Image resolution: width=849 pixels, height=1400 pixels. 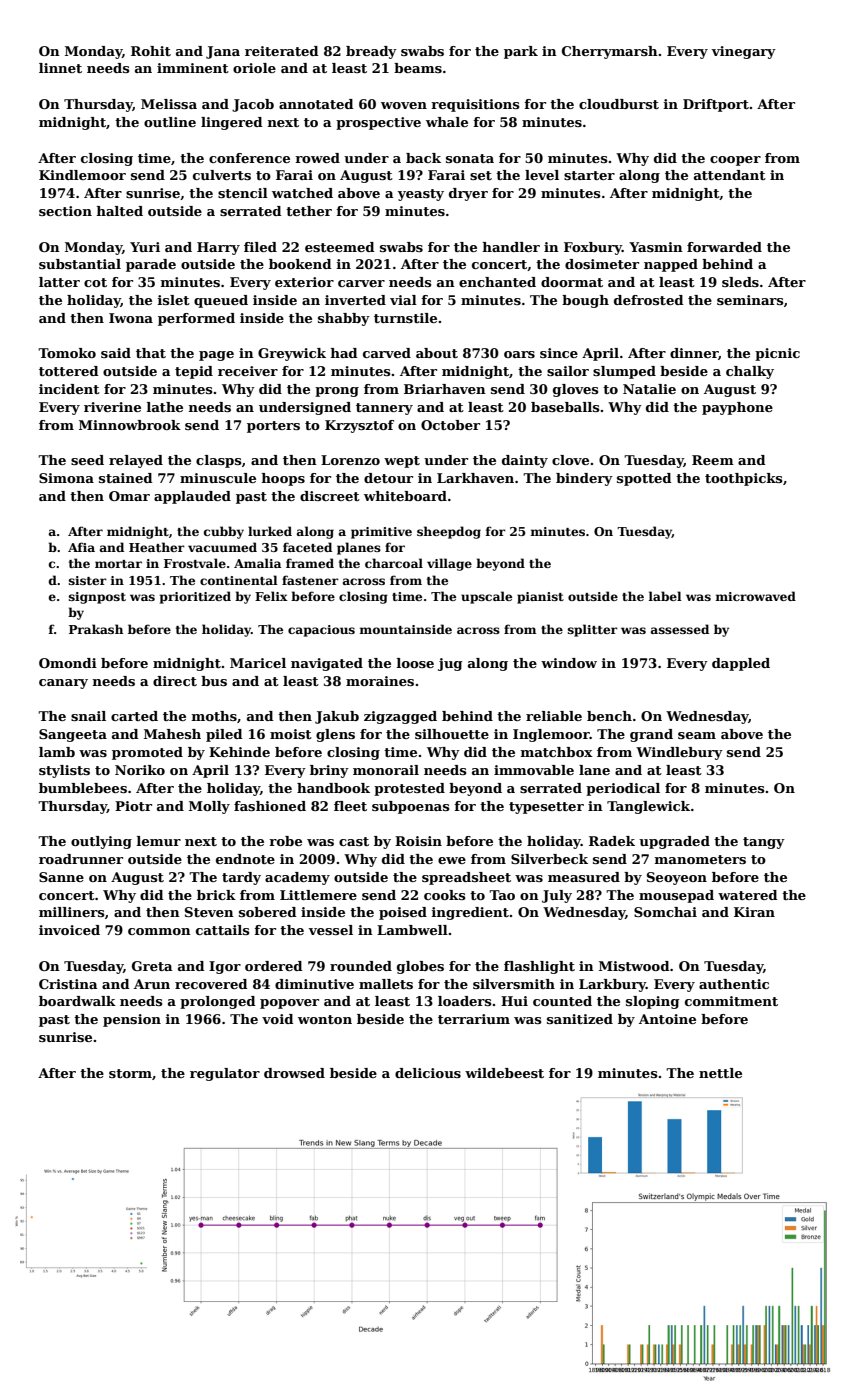 What do you see at coordinates (216, 895) in the screenshot?
I see `brick` at bounding box center [216, 895].
